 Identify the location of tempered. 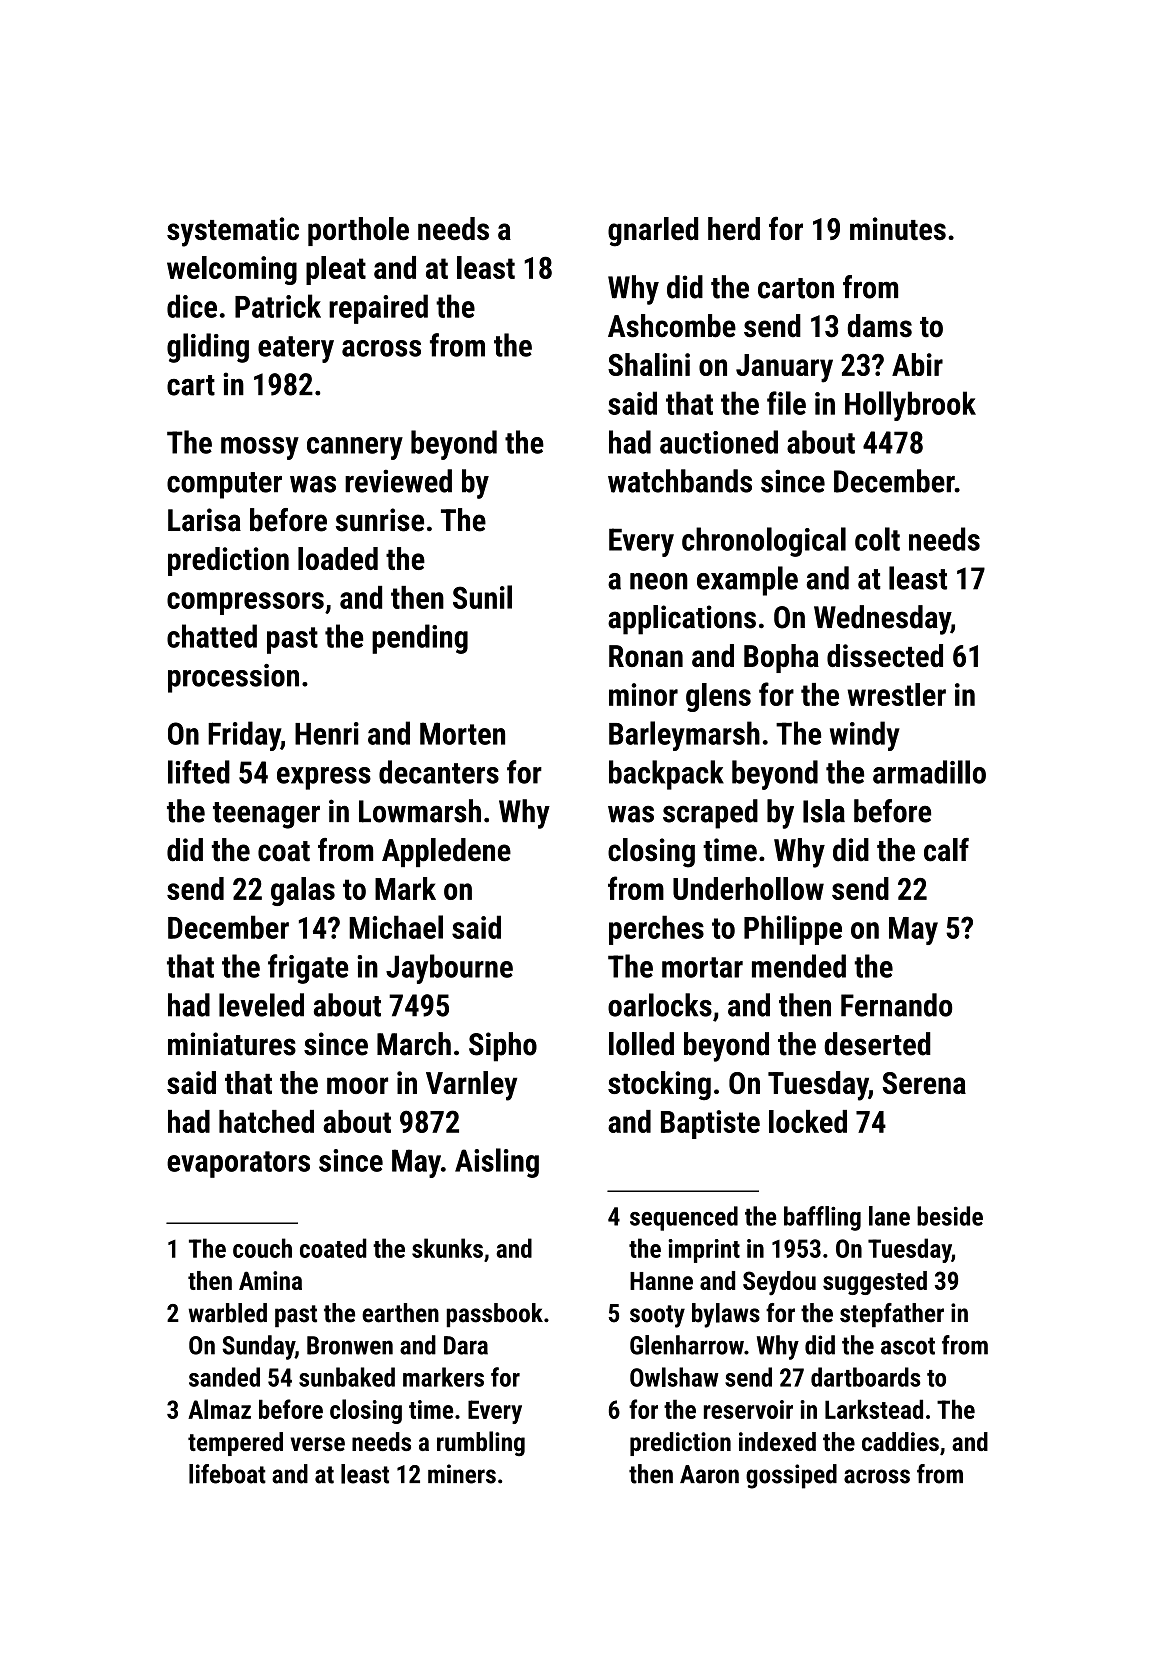
(235, 1444).
